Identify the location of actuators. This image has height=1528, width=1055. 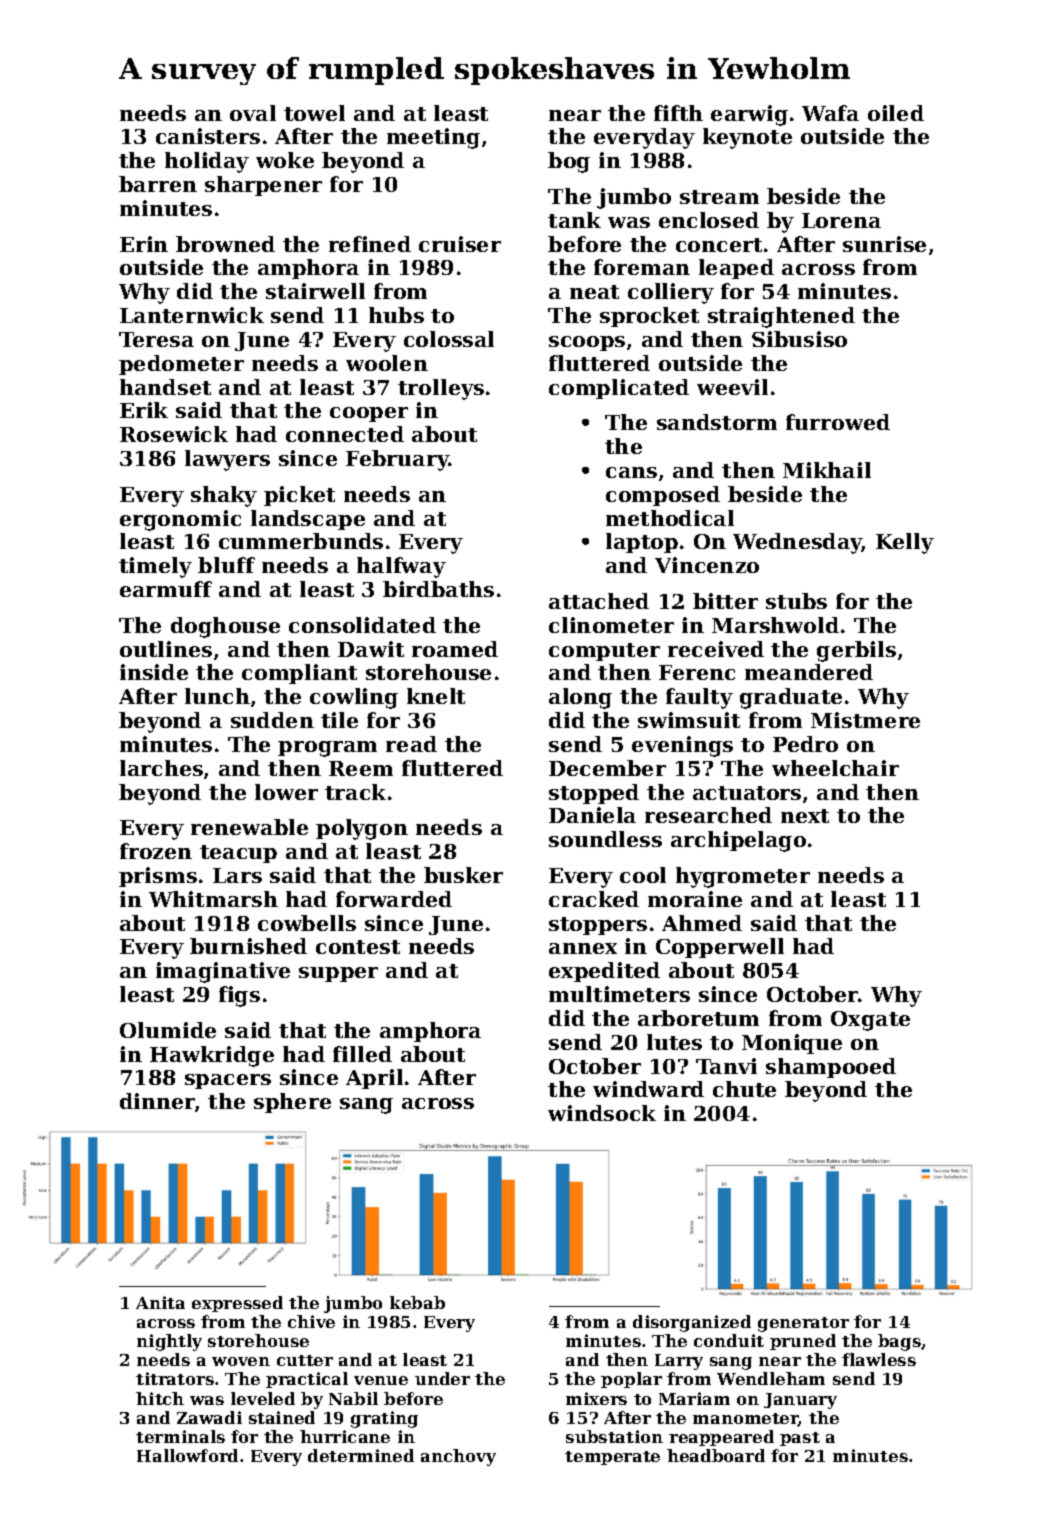
(747, 793).
